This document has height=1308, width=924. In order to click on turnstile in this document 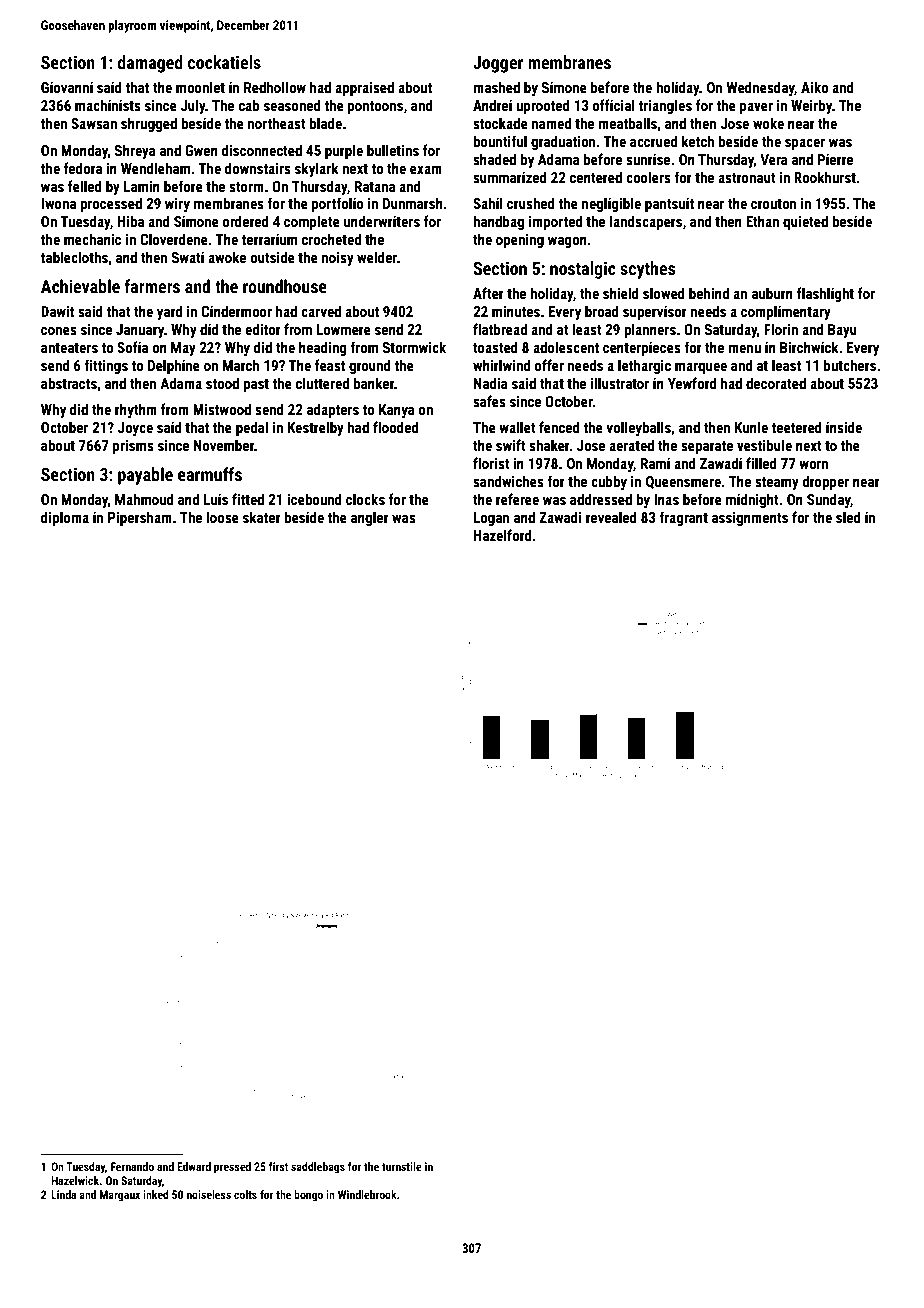, I will do `click(402, 1166)`.
